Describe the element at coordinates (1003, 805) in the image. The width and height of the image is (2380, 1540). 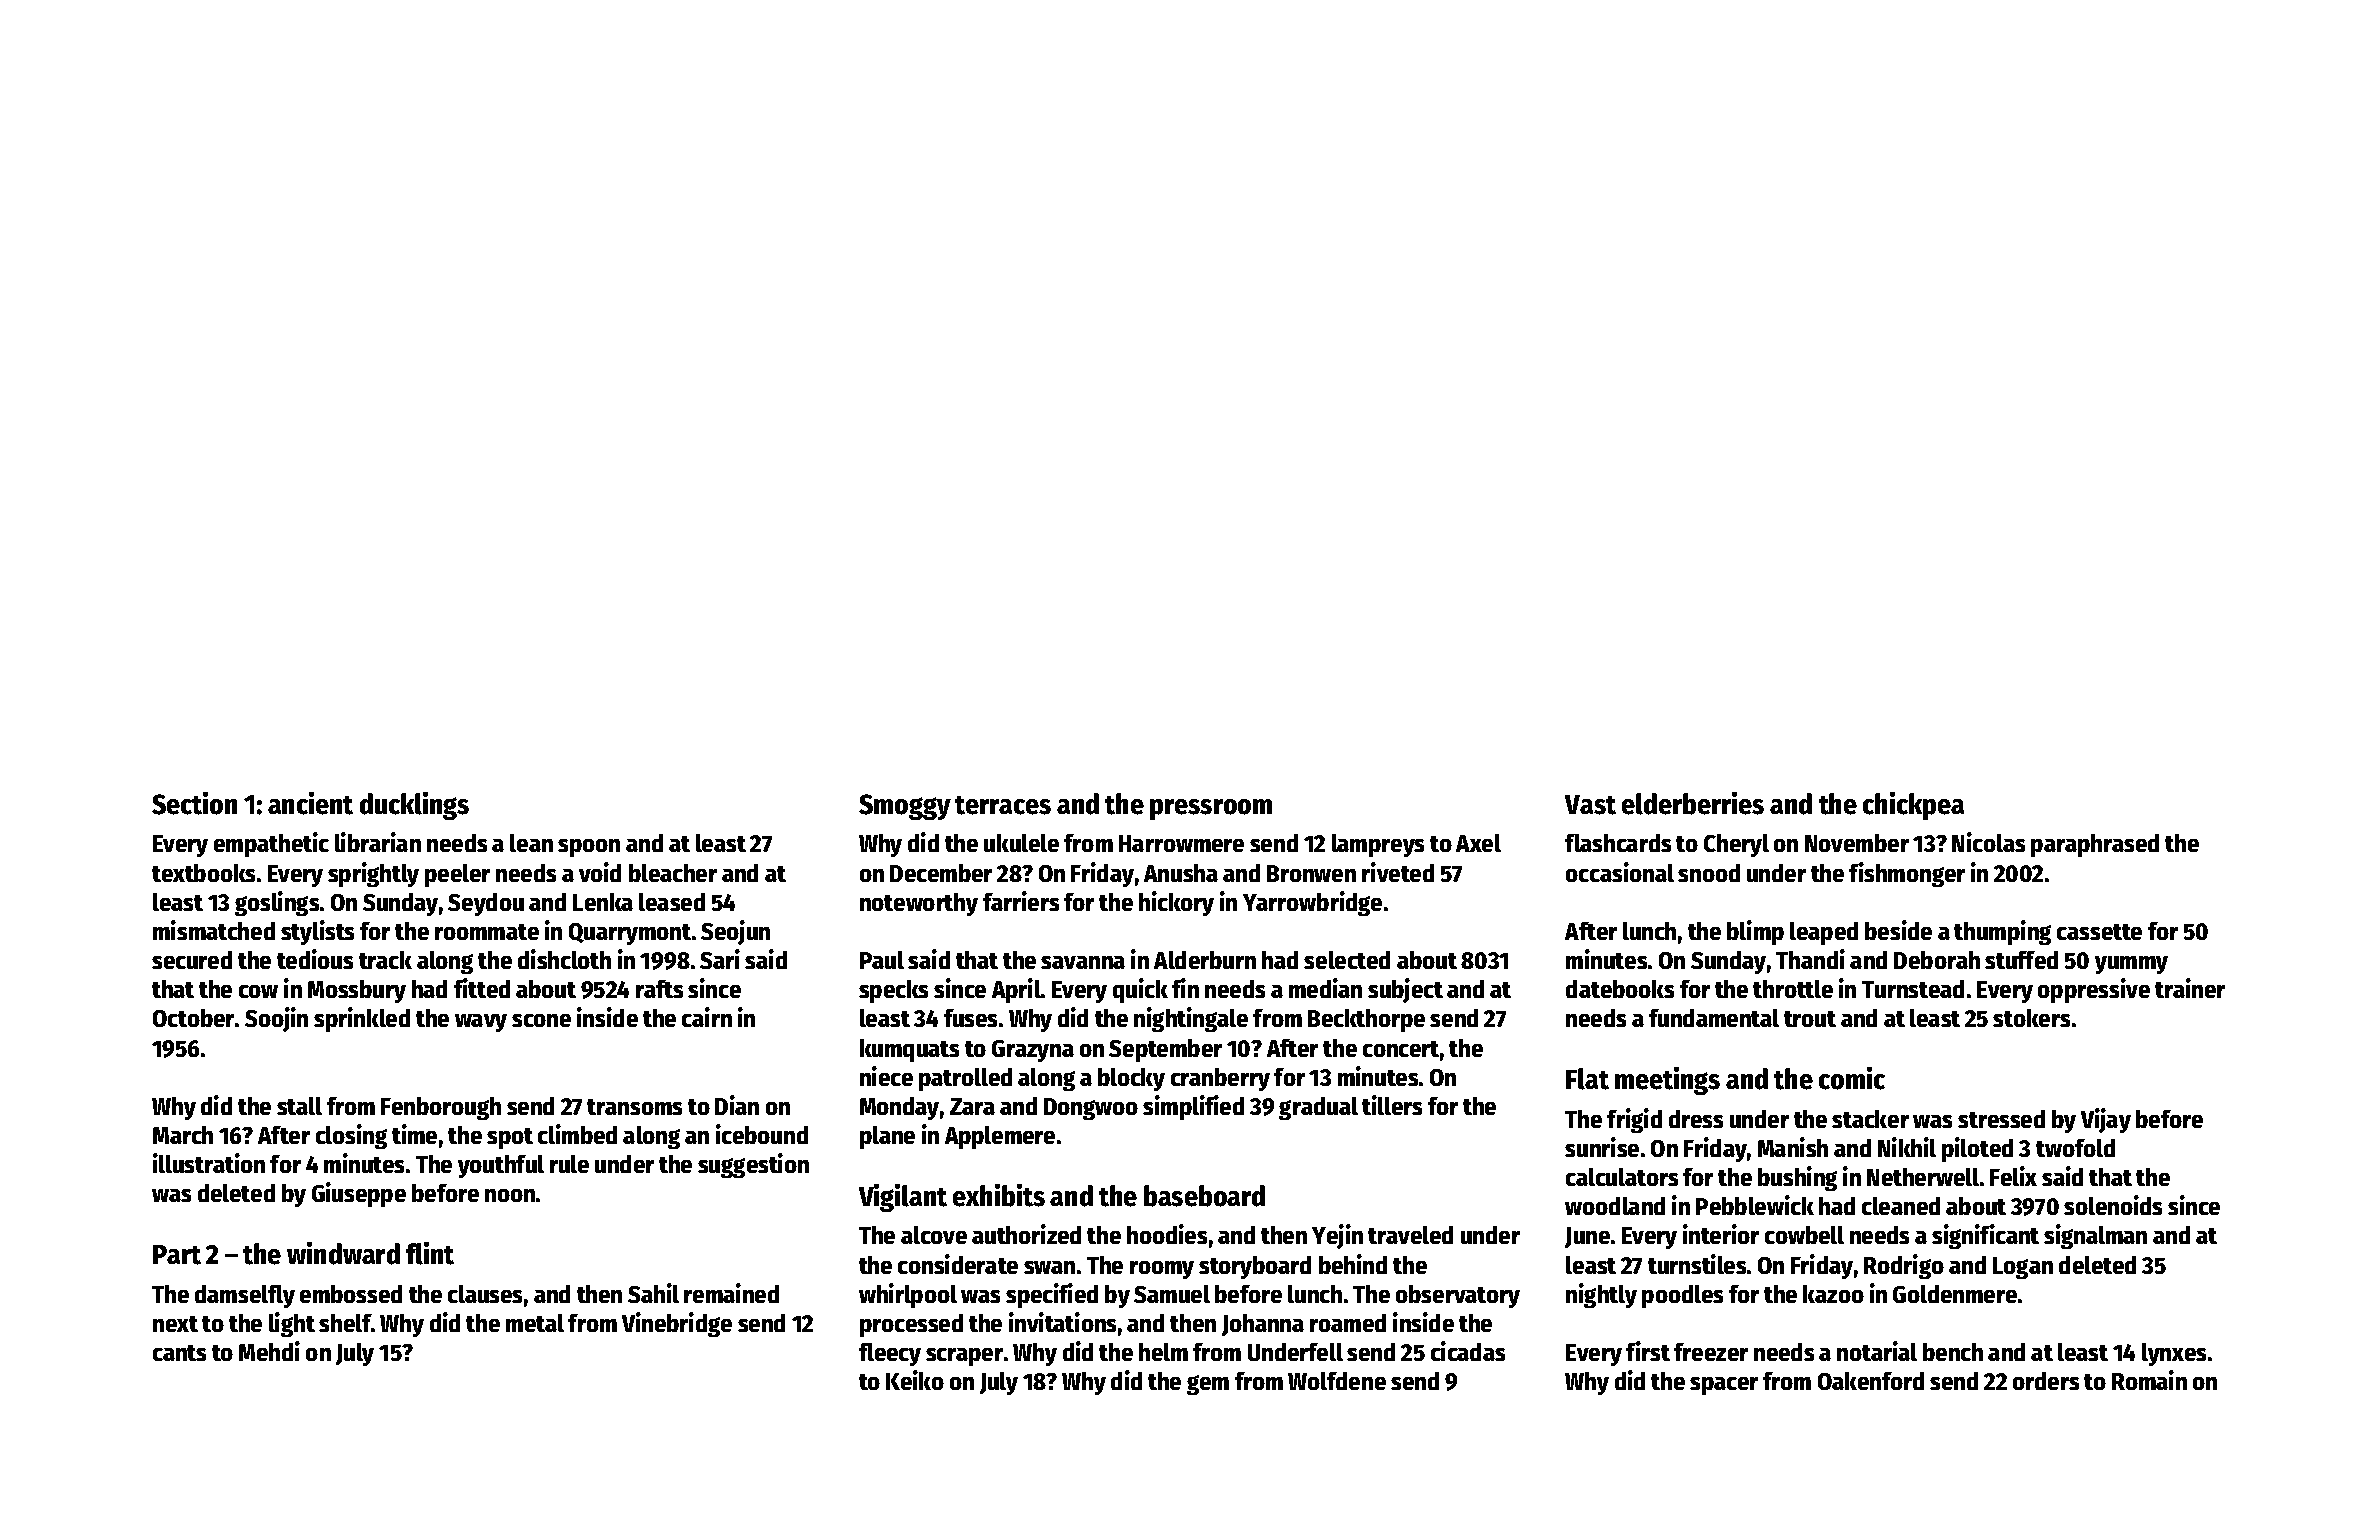
I see `terraces` at that location.
